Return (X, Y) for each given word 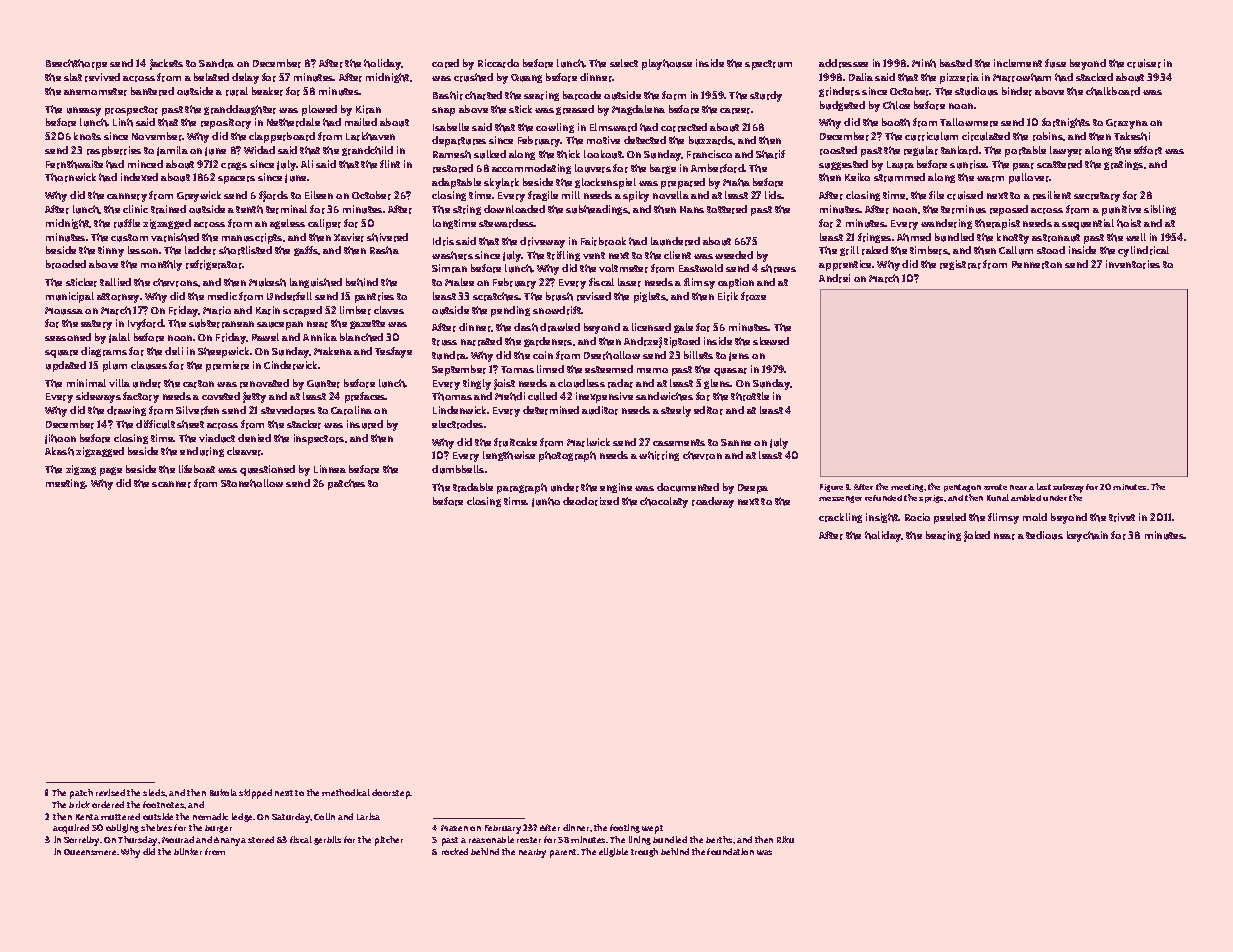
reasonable (491, 839)
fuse (1055, 63)
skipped (255, 794)
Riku (785, 839)
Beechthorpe (76, 64)
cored (445, 63)
